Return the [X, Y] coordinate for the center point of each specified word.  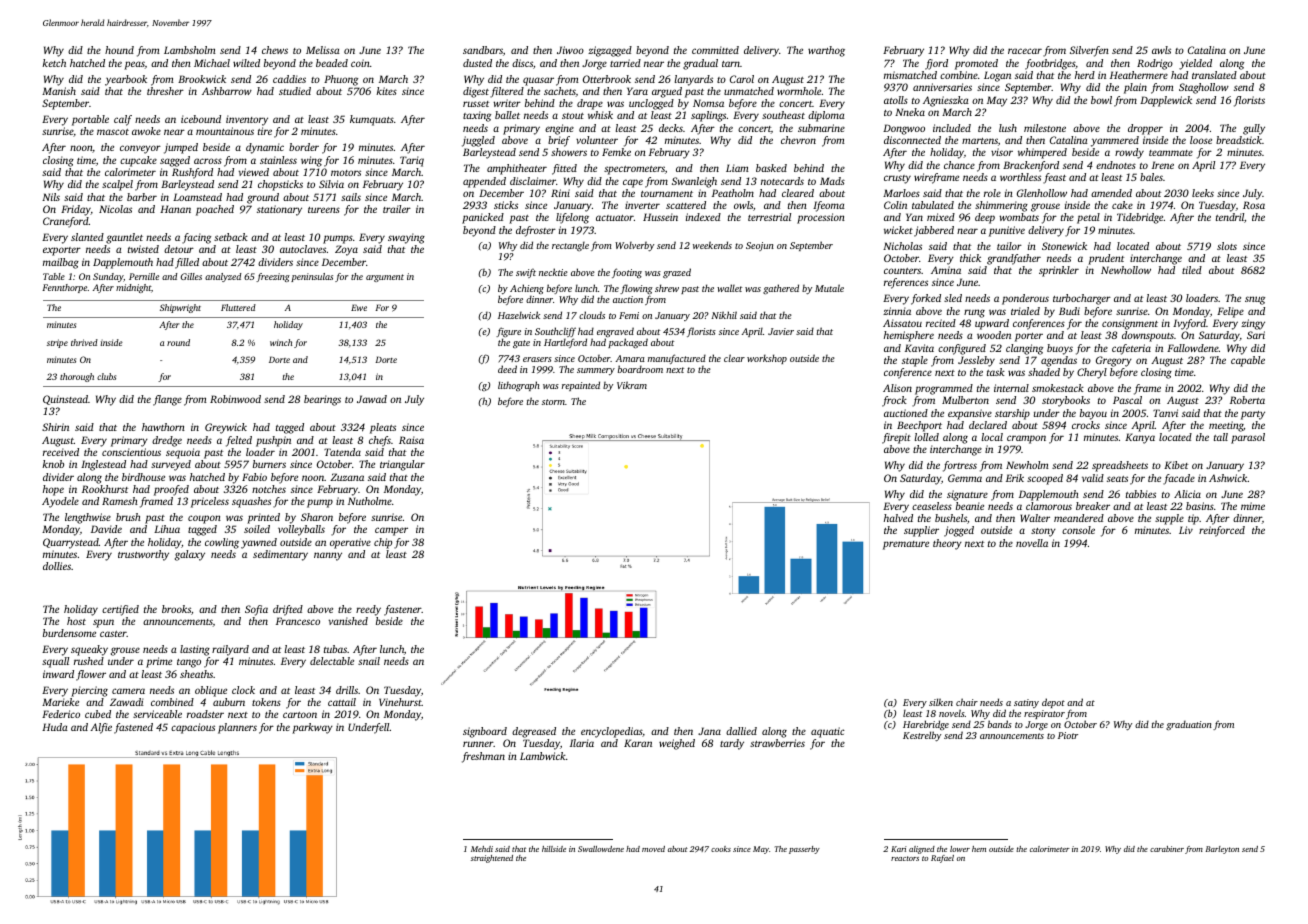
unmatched [749, 91]
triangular [402, 465]
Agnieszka [946, 101]
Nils [51, 197]
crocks [1086, 425]
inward [58, 674]
